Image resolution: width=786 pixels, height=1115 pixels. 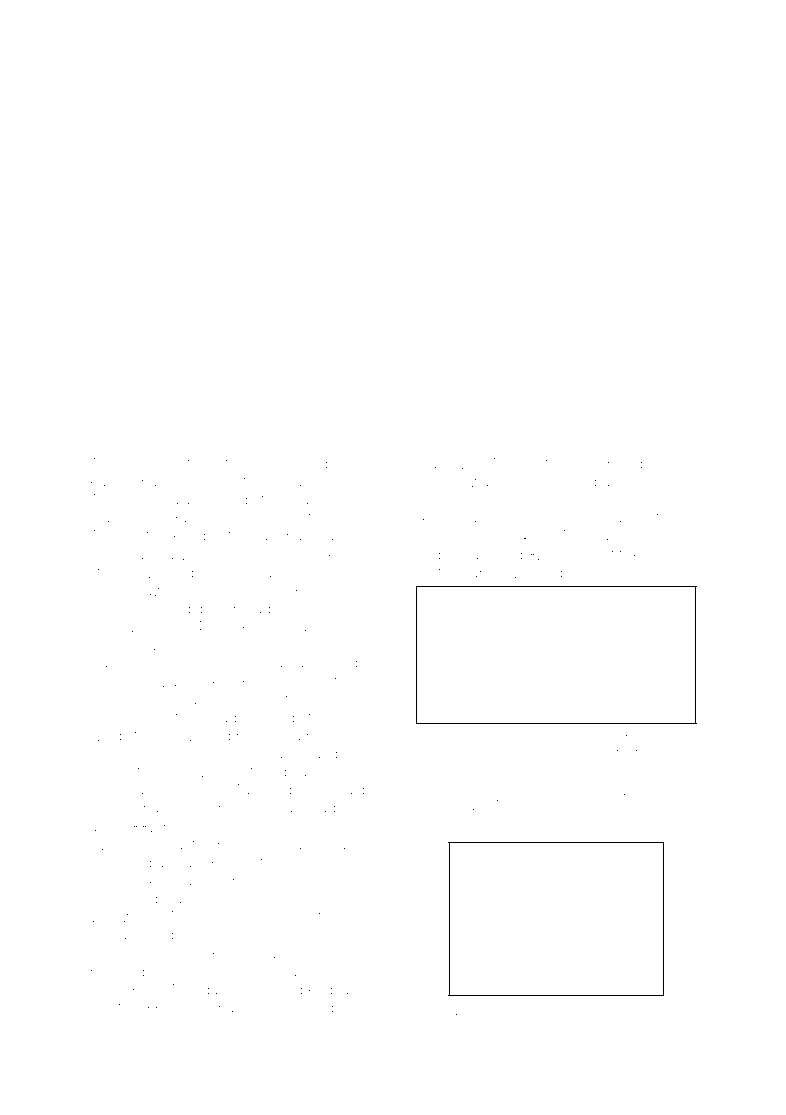 I want to click on landmark, so click(x=146, y=699).
